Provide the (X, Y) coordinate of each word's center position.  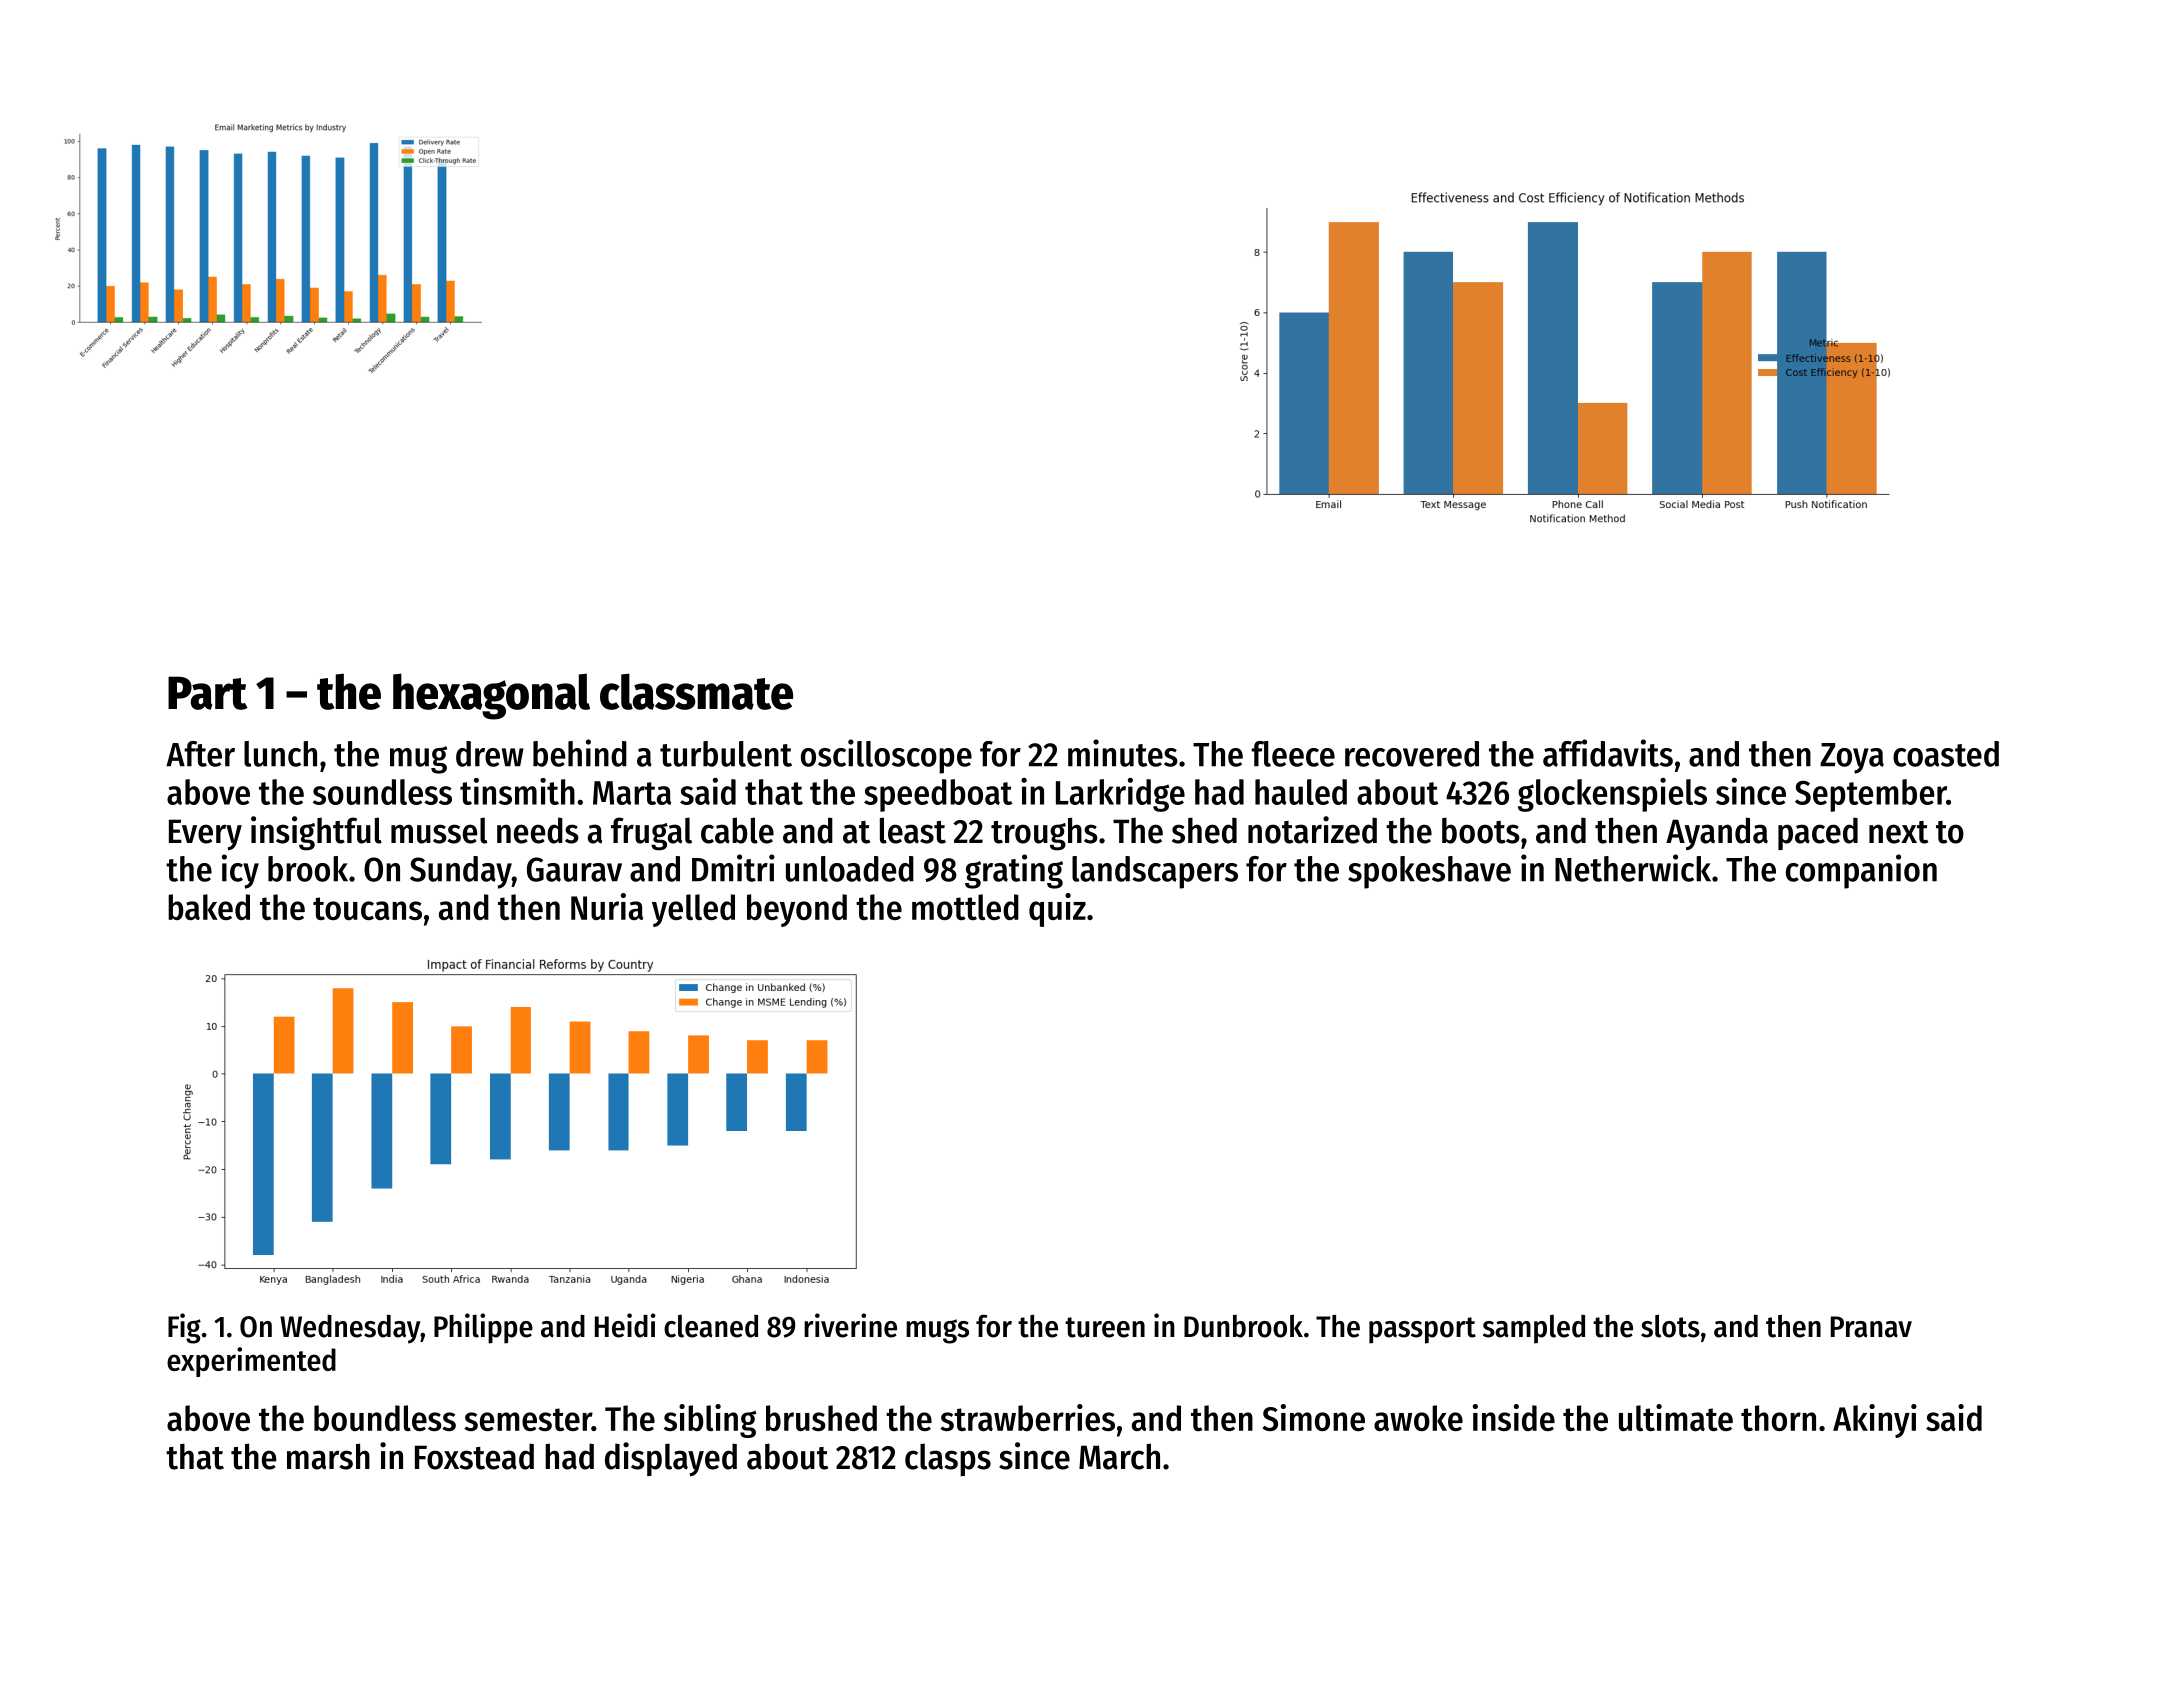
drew (490, 754)
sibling (710, 1421)
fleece (1293, 754)
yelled (693, 910)
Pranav (1871, 1327)
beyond (797, 910)
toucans (367, 908)
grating (1014, 871)
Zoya (1852, 758)
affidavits (1608, 753)
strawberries (1027, 1417)
